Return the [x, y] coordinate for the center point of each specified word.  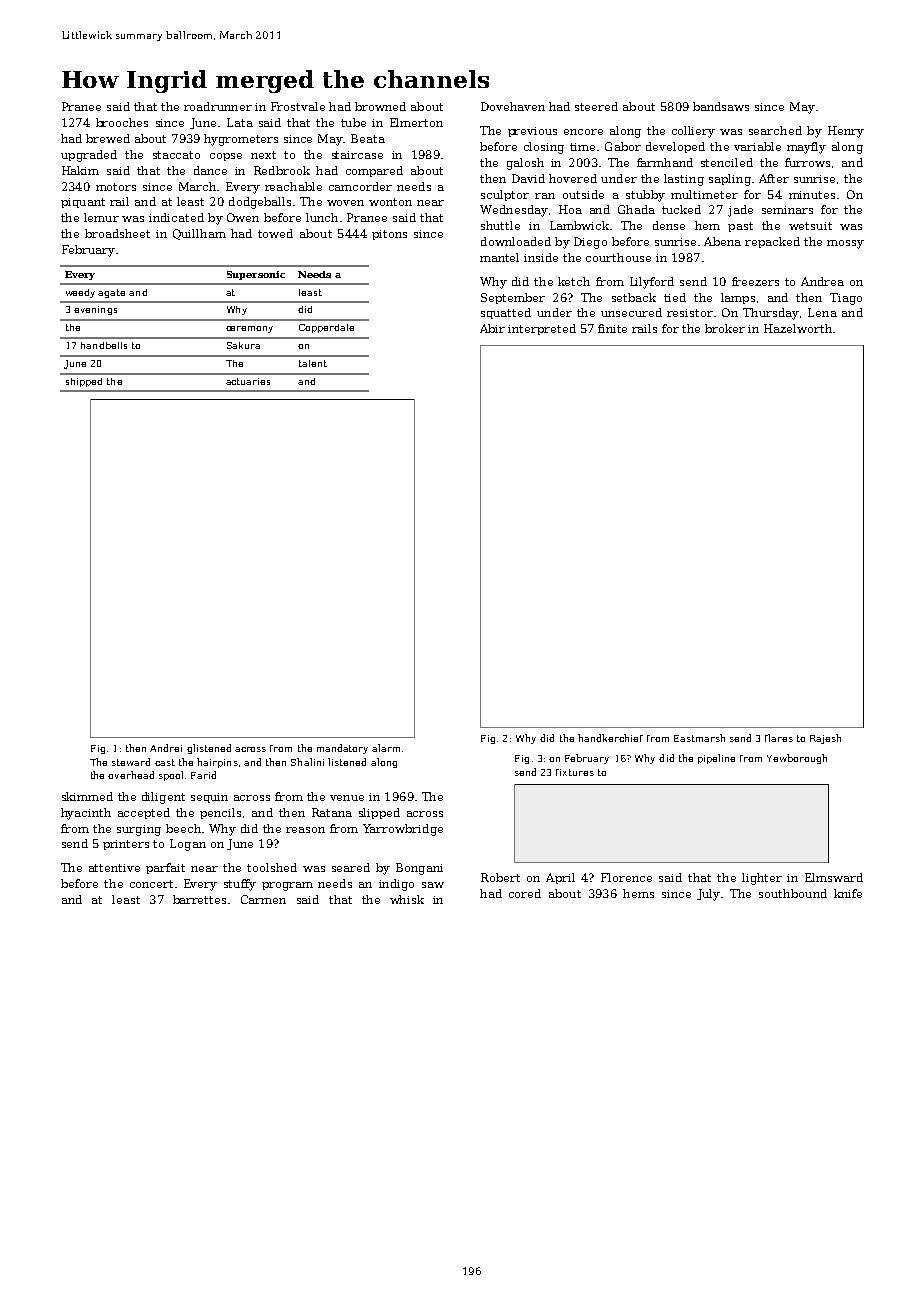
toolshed [272, 867]
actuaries [248, 381]
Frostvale [298, 106]
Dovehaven [513, 106]
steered [596, 106]
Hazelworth [798, 328]
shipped [84, 382]
